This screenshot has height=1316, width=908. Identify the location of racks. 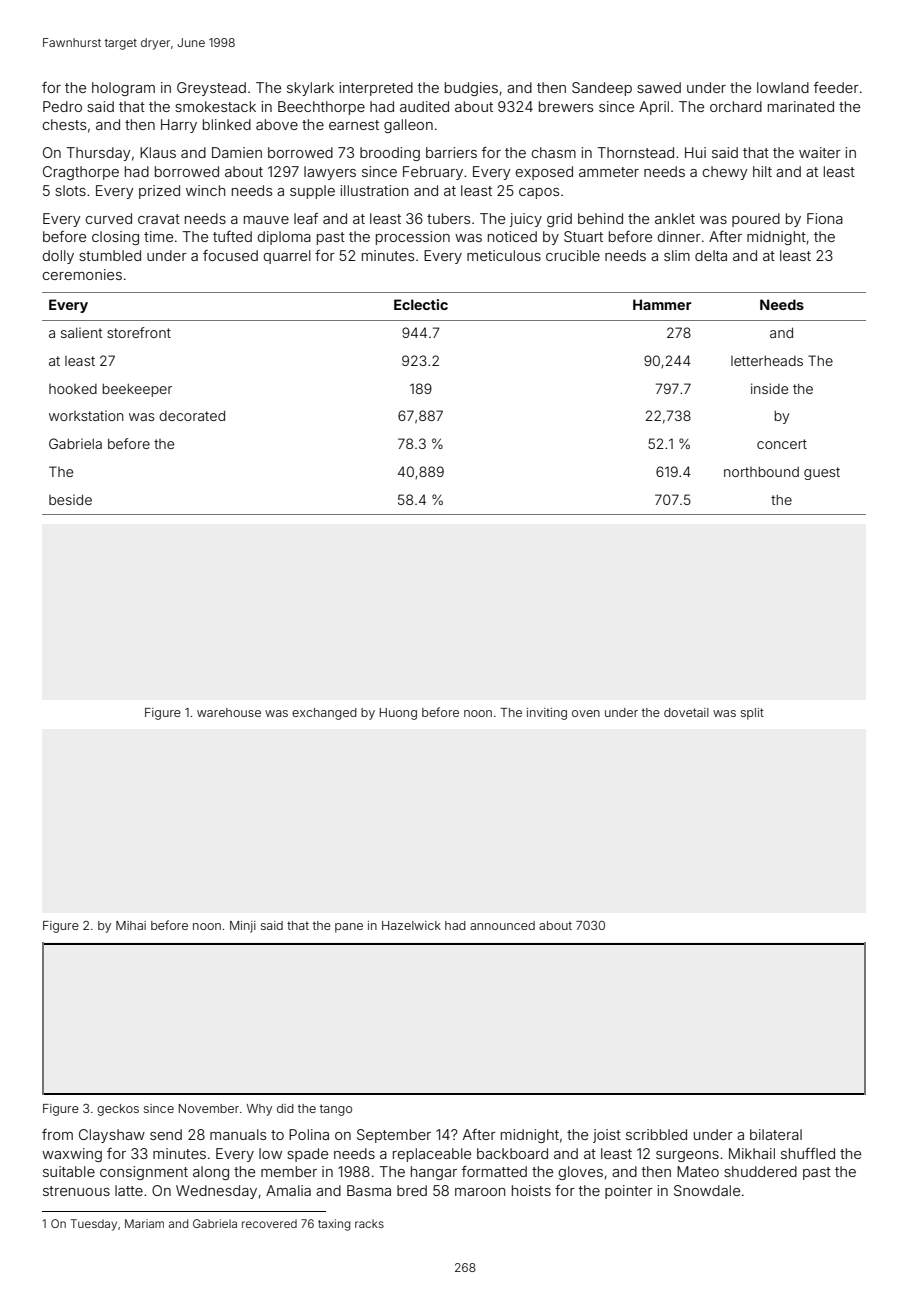
(369, 1223).
